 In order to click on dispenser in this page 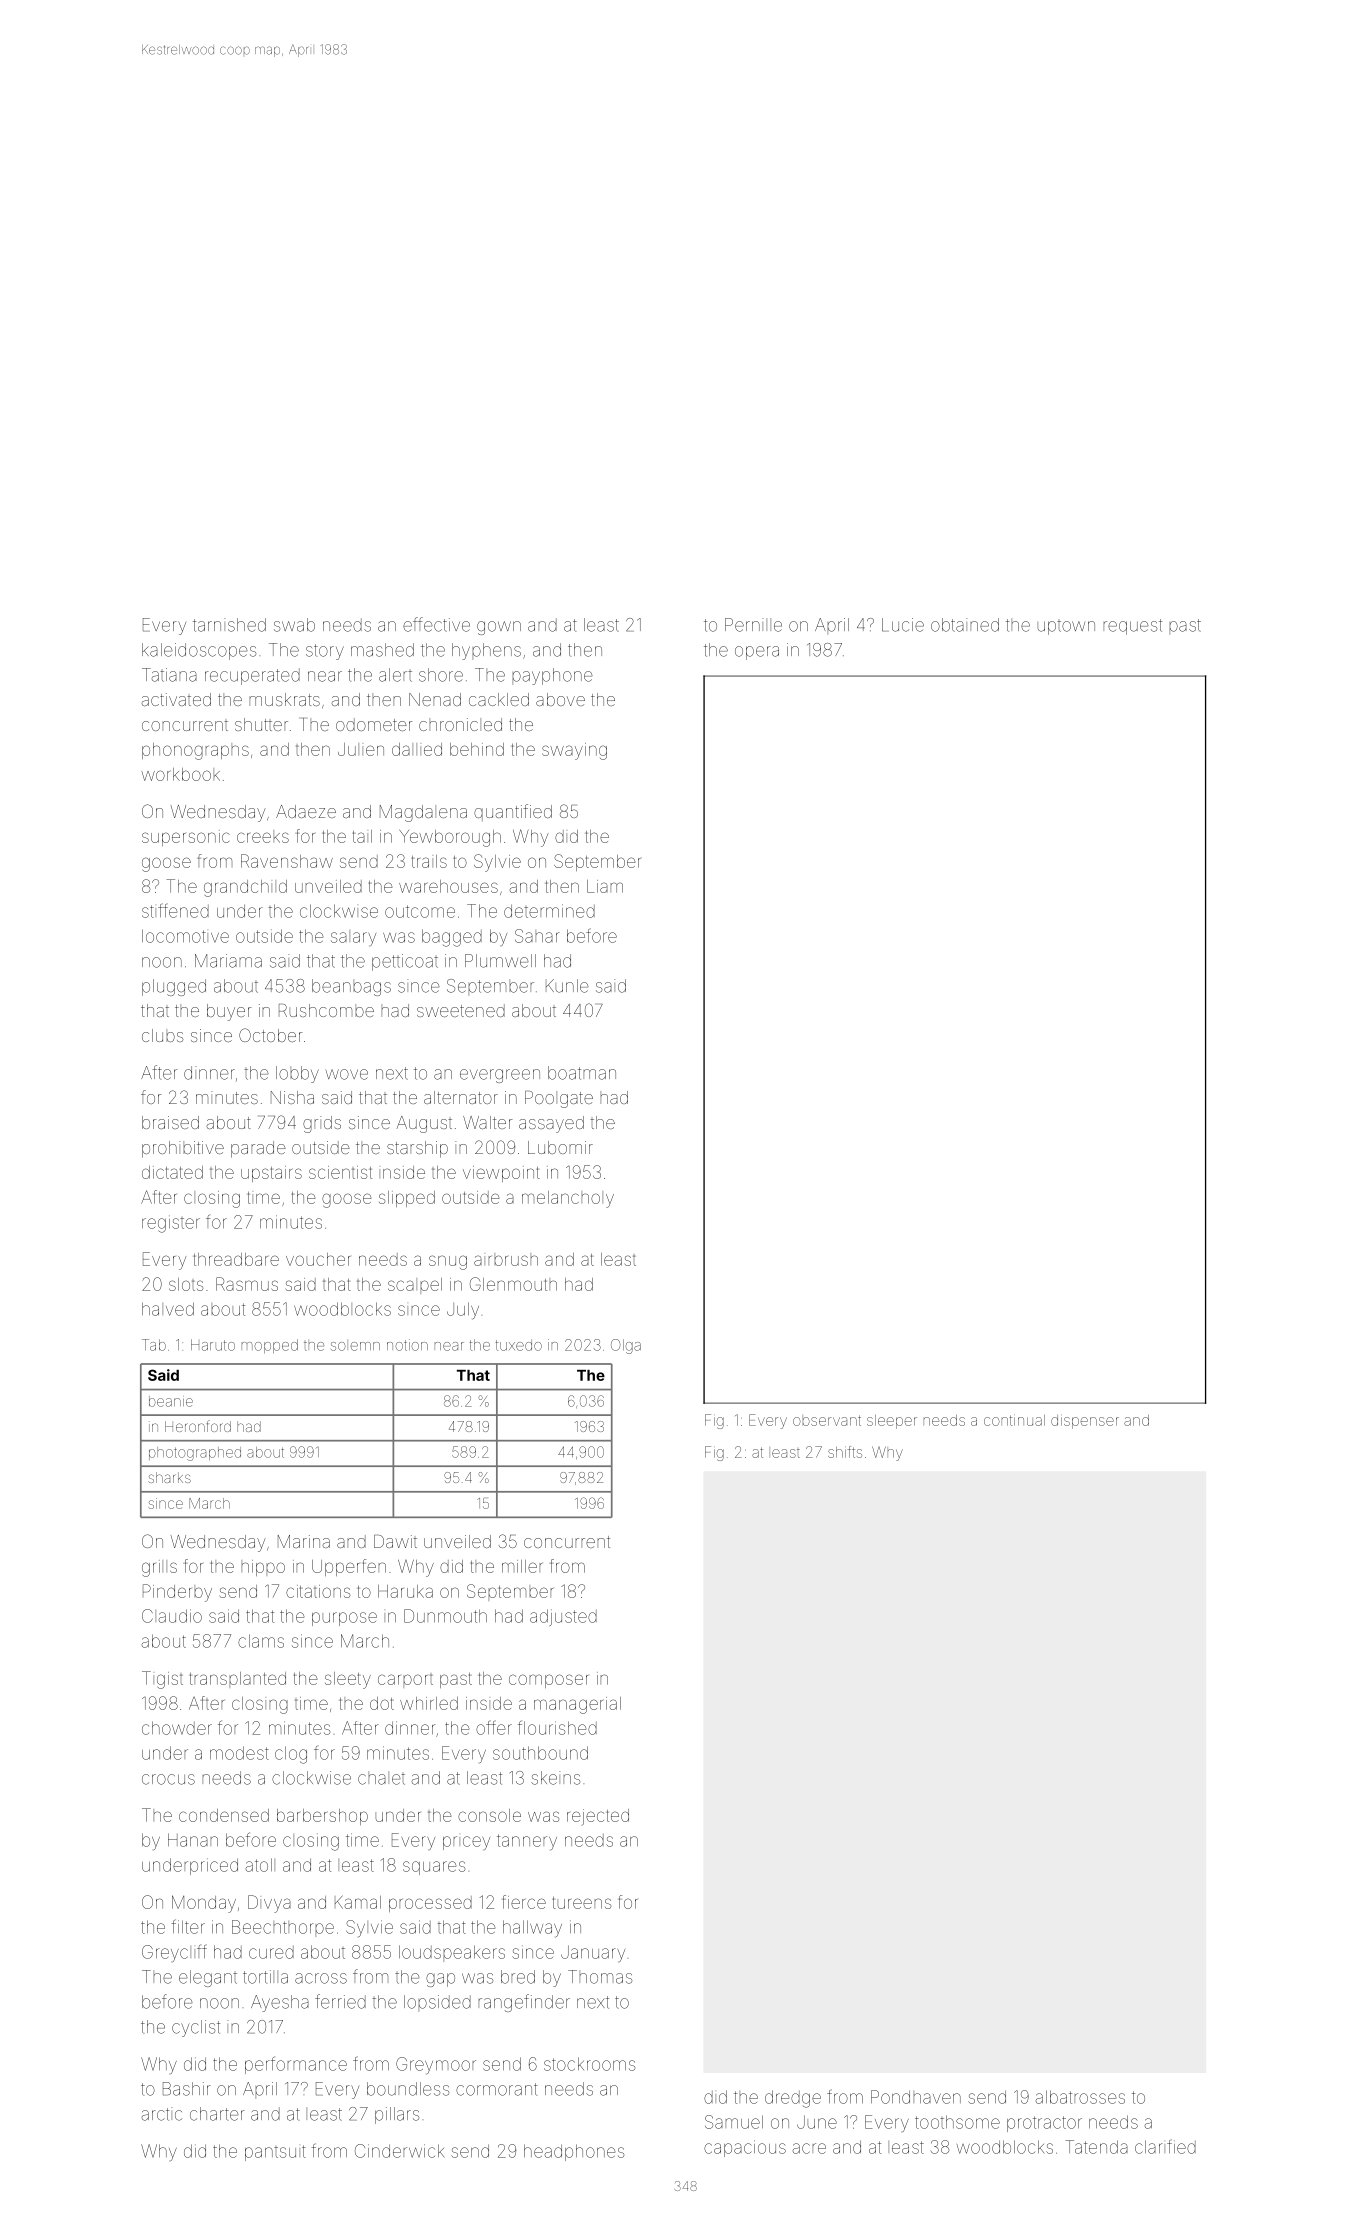, I will do `click(1085, 1421)`.
